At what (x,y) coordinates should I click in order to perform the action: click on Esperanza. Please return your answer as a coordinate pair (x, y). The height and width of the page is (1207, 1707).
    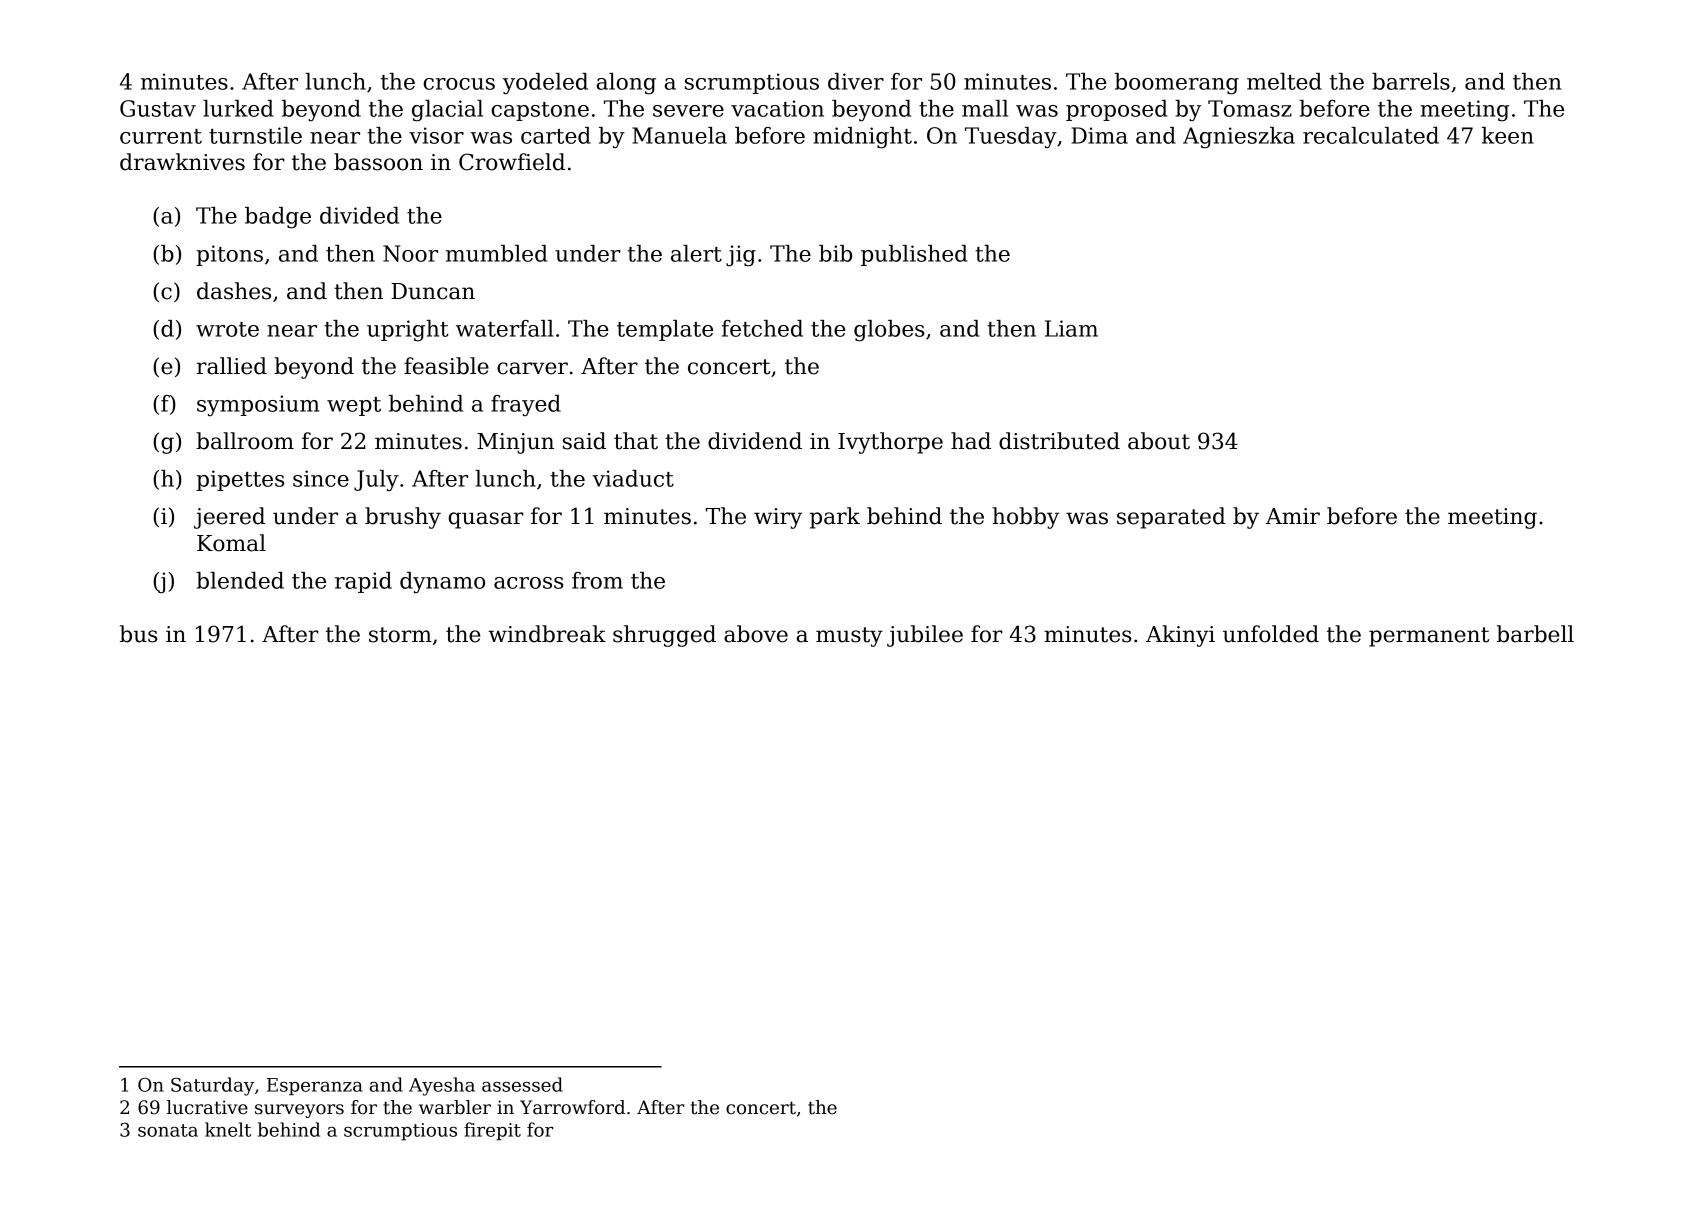
    Looking at the image, I should click on (315, 1086).
